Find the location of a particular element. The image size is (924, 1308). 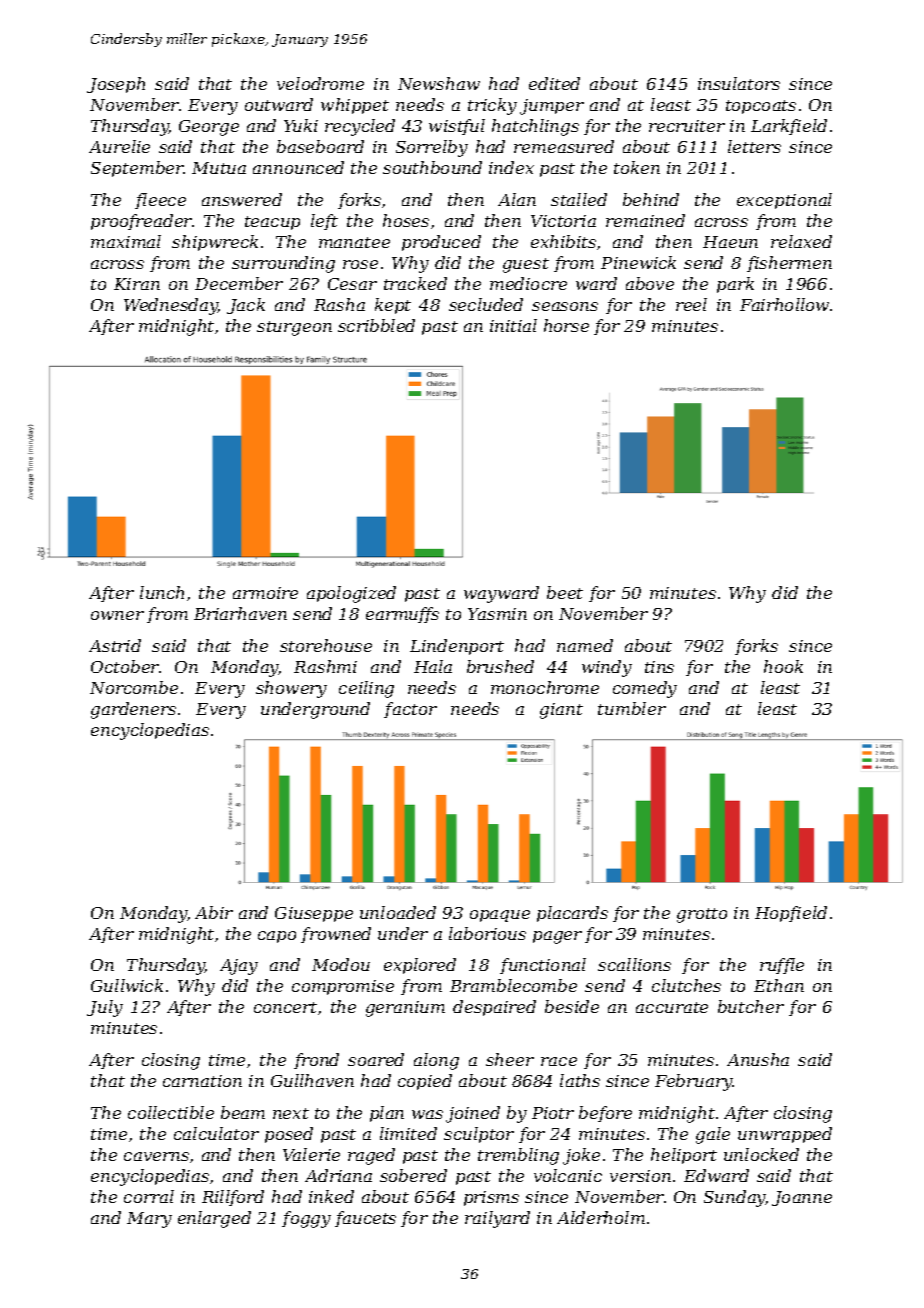

railyard is located at coordinates (497, 1219).
